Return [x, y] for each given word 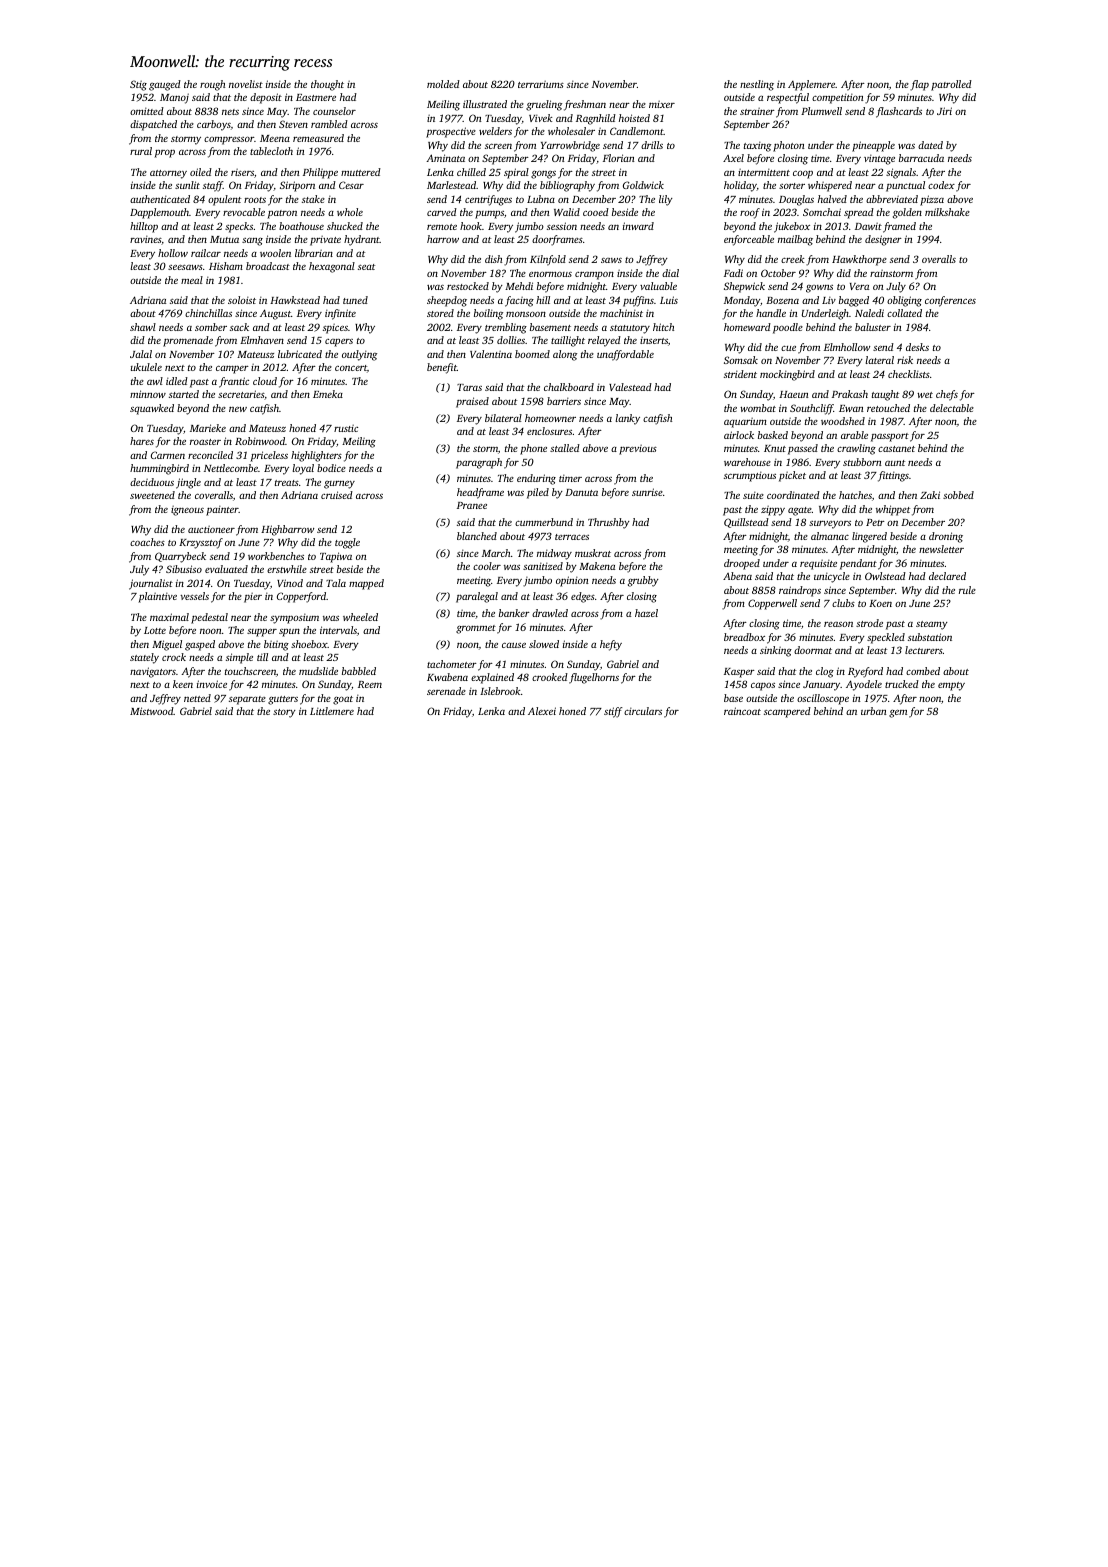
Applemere [811, 85]
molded [443, 84]
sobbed [958, 495]
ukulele [146, 367]
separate [247, 700]
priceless [269, 456]
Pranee [472, 505]
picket [792, 476]
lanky [628, 419]
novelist [246, 84]
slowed [544, 644]
